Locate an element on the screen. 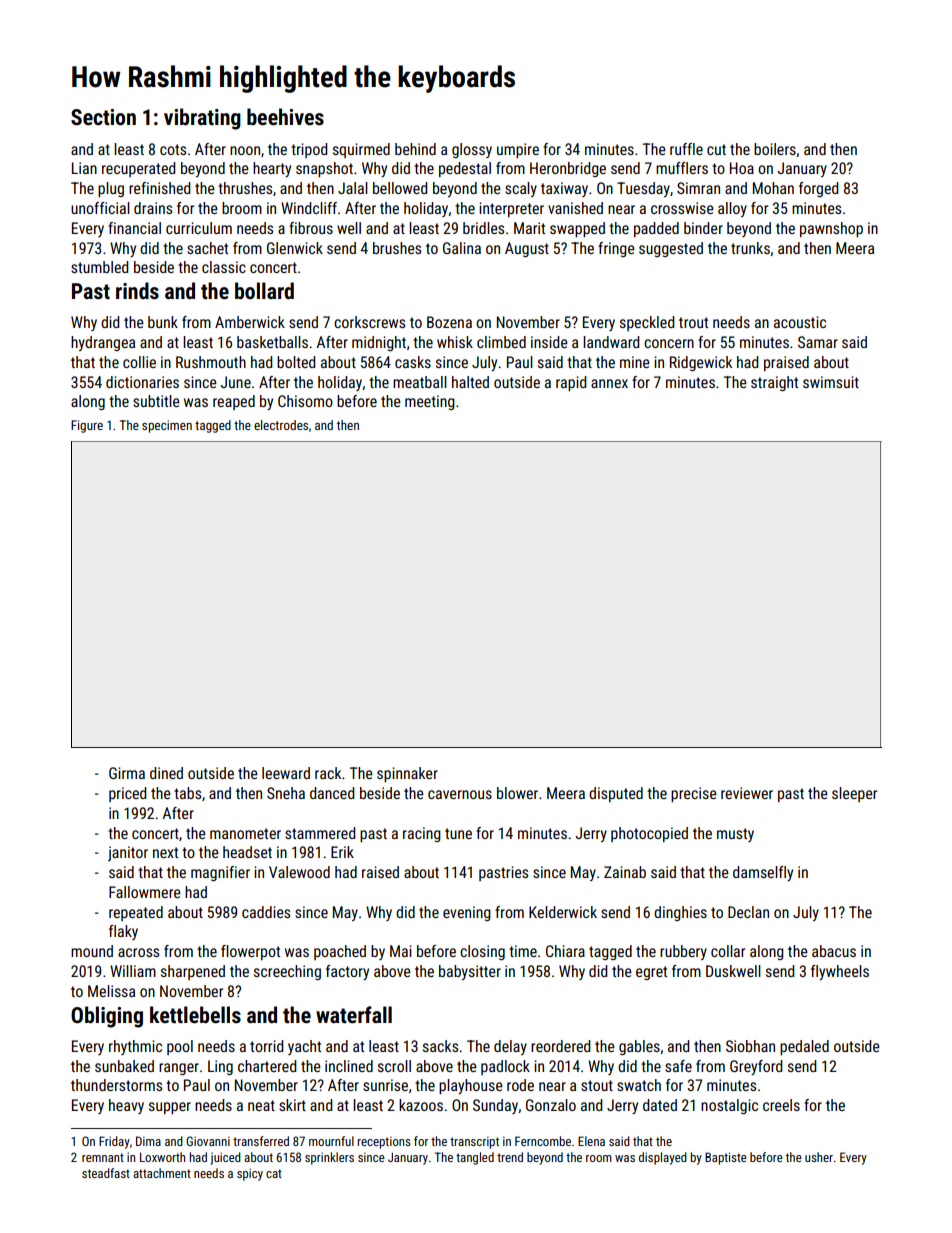 The height and width of the screenshot is (1233, 952). straight is located at coordinates (774, 383).
